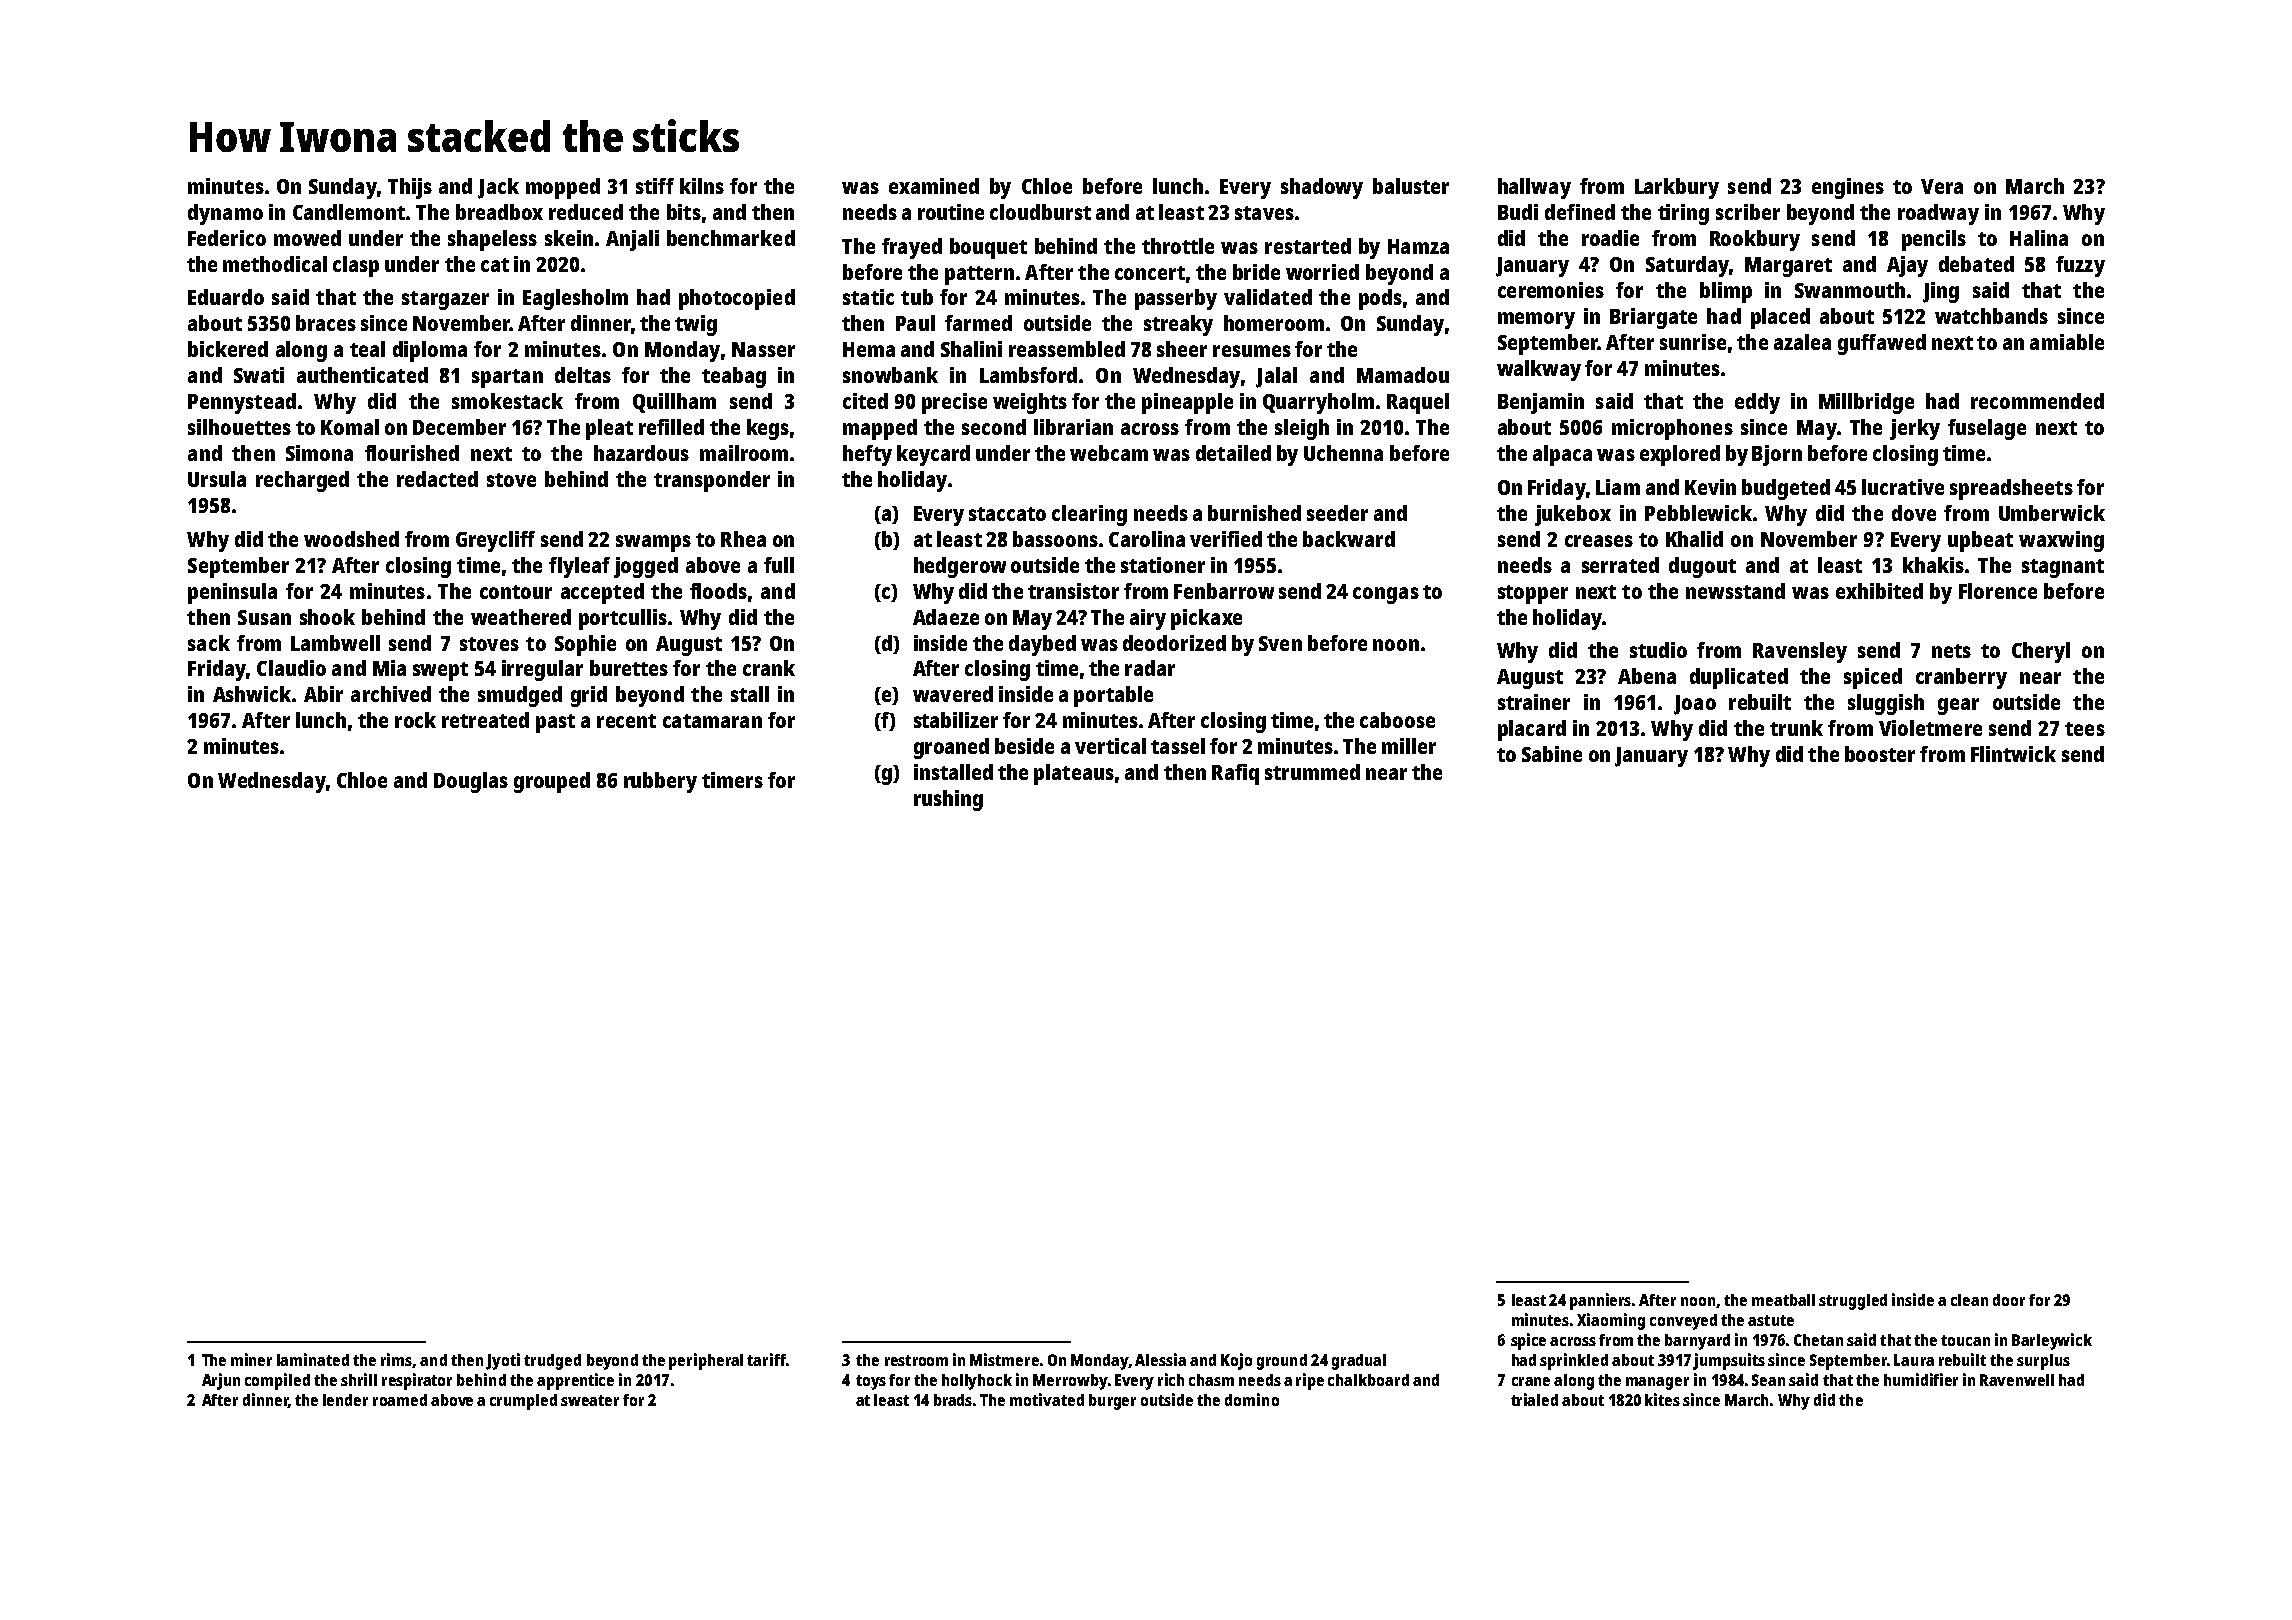 The image size is (2292, 1620). Describe the element at coordinates (552, 1362) in the screenshot. I see `trudged` at that location.
